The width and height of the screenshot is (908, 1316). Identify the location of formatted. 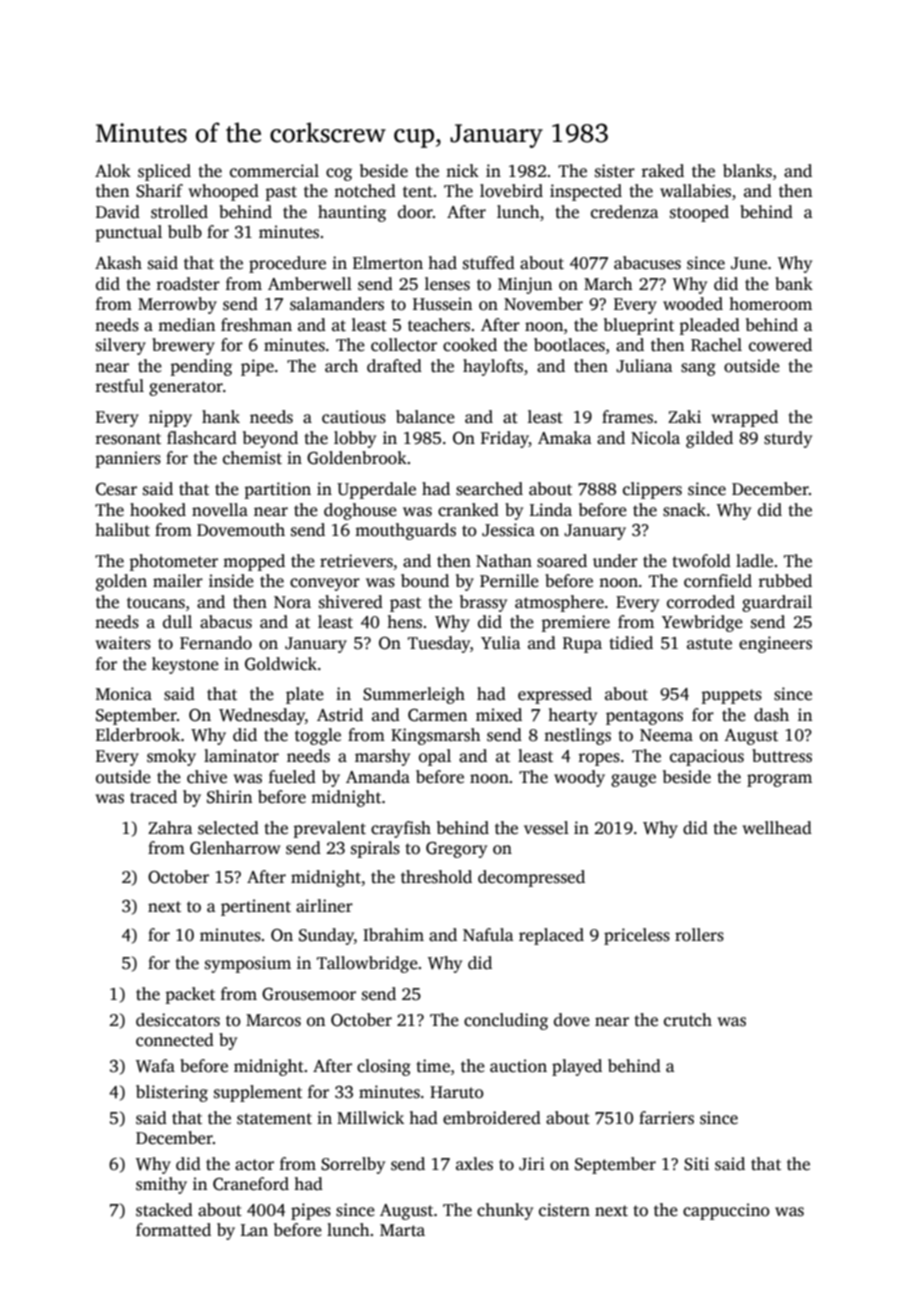
(173, 1230).
